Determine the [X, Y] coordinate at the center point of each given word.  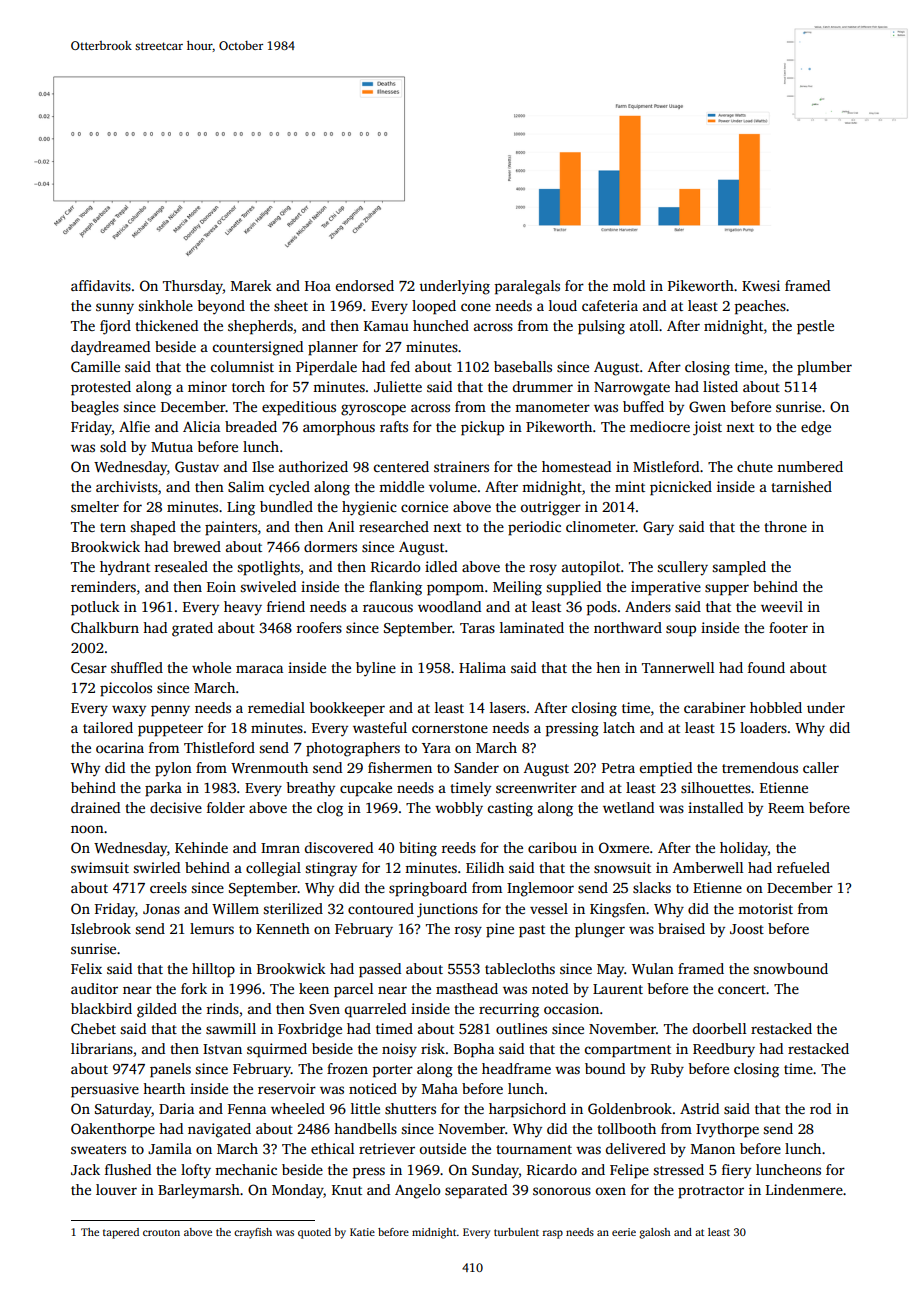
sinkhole [165, 305]
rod [820, 1108]
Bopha [474, 1050]
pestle [815, 327]
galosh [655, 1233]
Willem [235, 908]
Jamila [170, 1148]
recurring [509, 1010]
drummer [543, 386]
